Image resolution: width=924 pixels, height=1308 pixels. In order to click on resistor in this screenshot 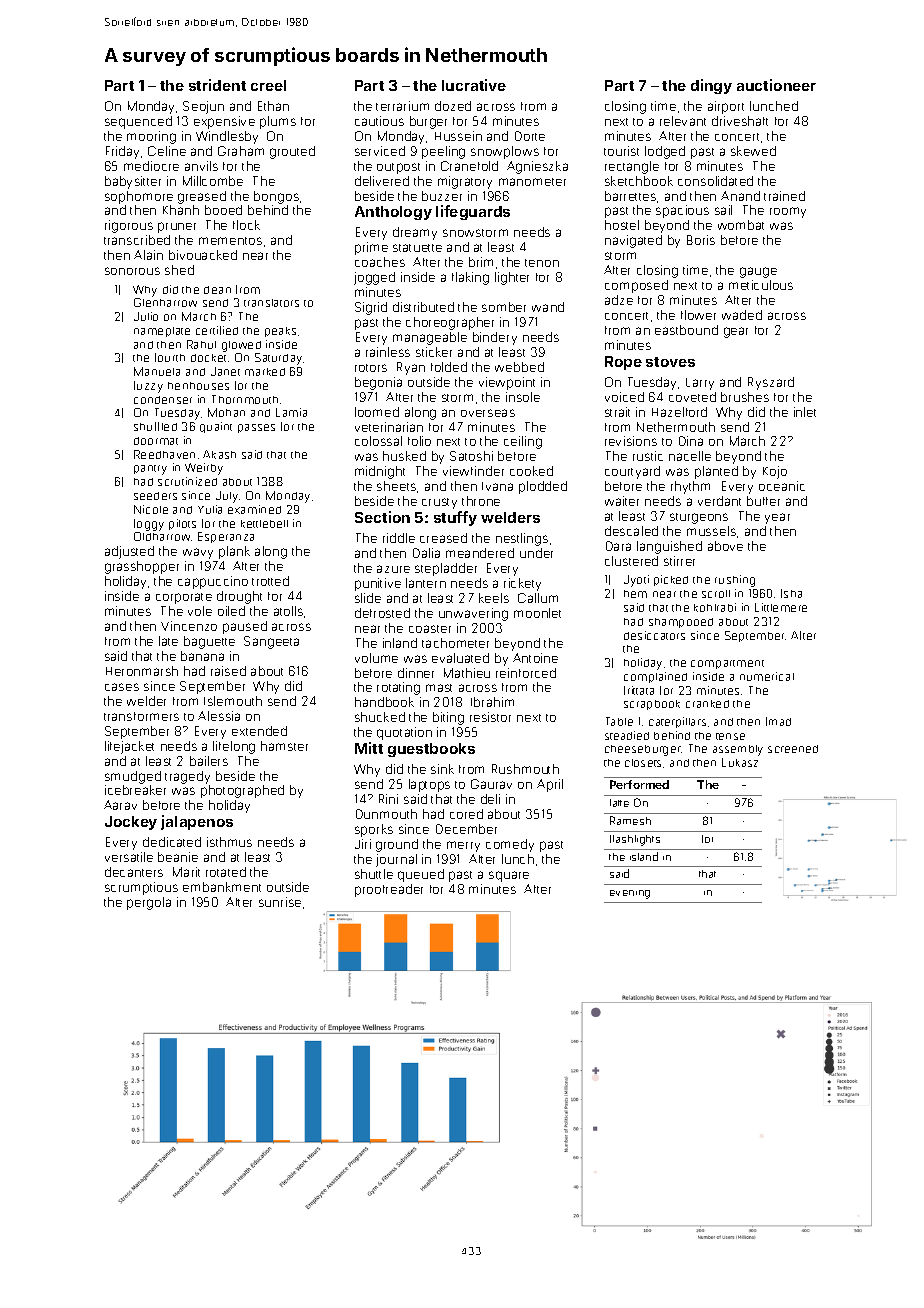, I will do `click(490, 717)`.
